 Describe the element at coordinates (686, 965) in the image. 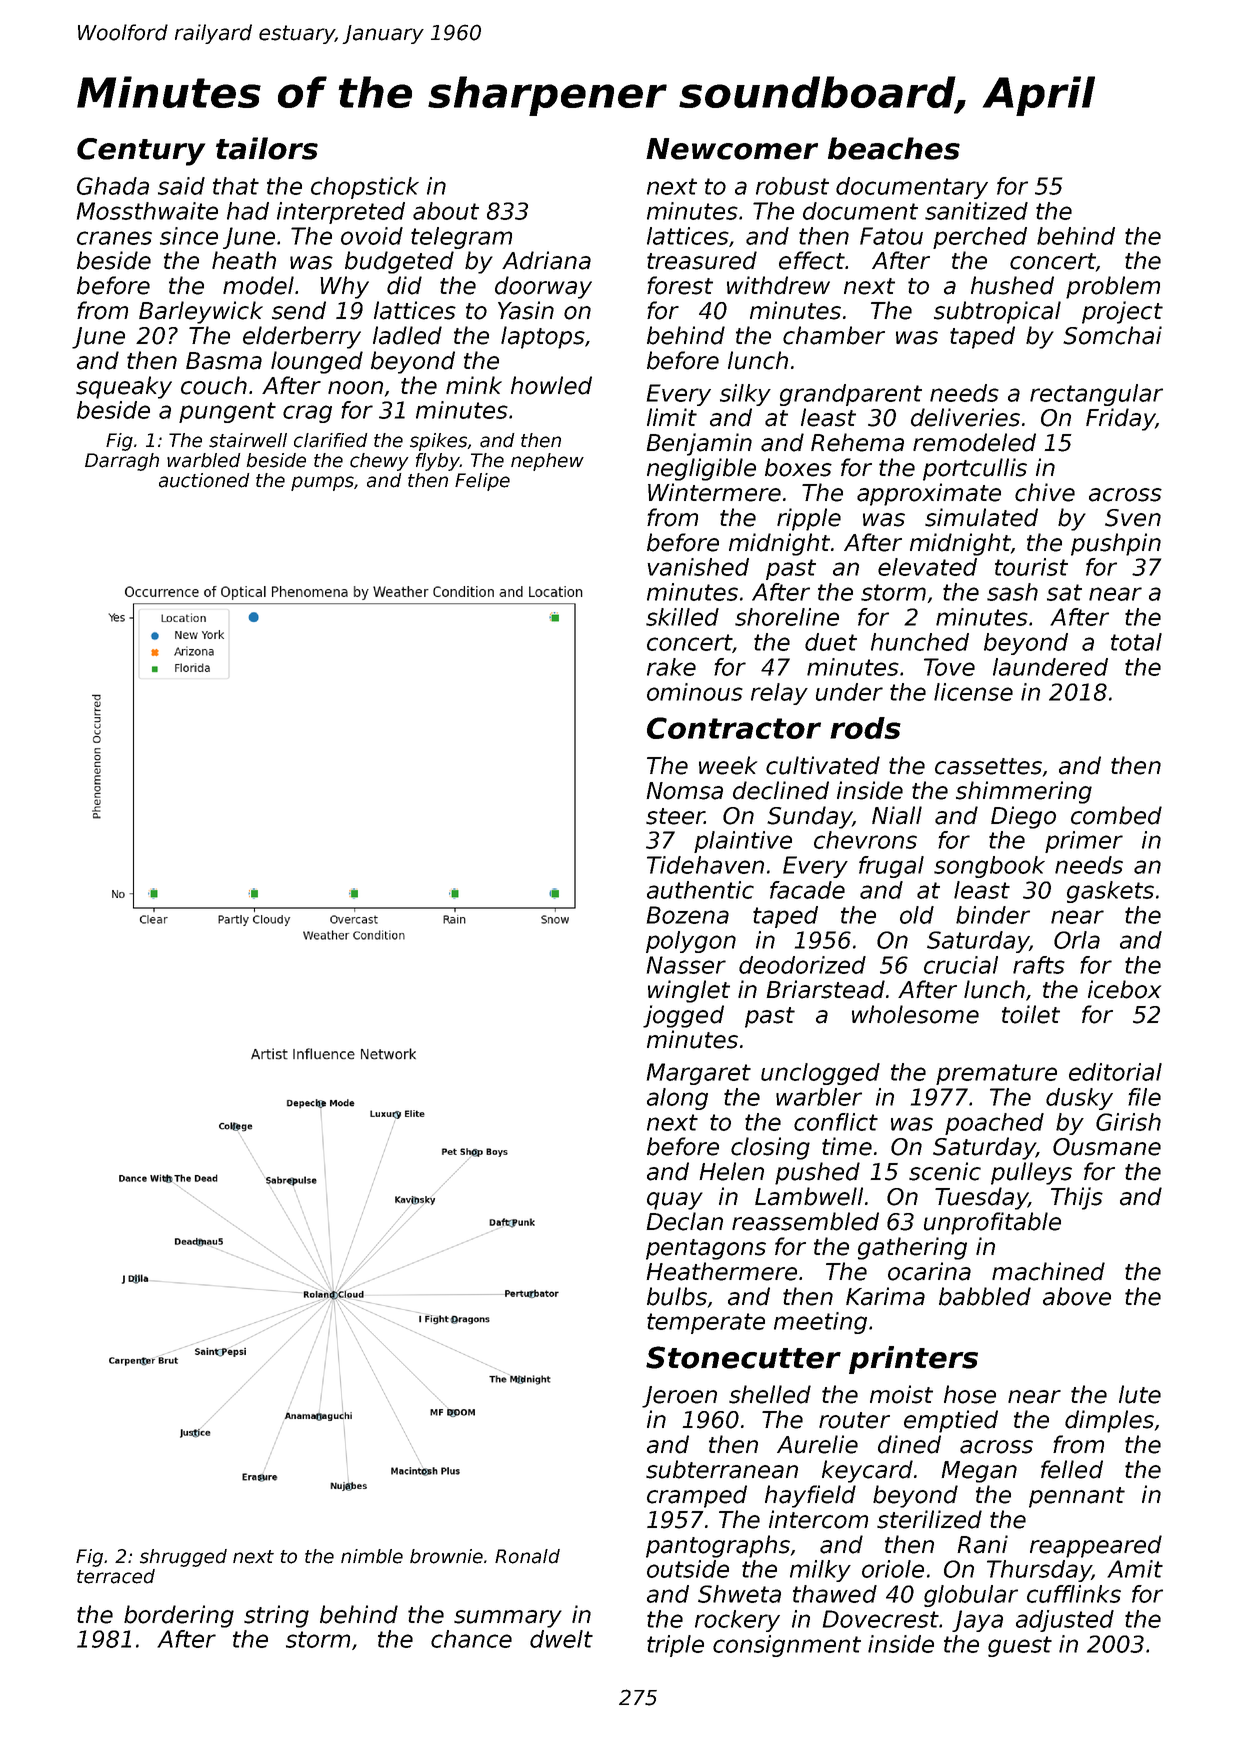

I see `Nasser` at that location.
